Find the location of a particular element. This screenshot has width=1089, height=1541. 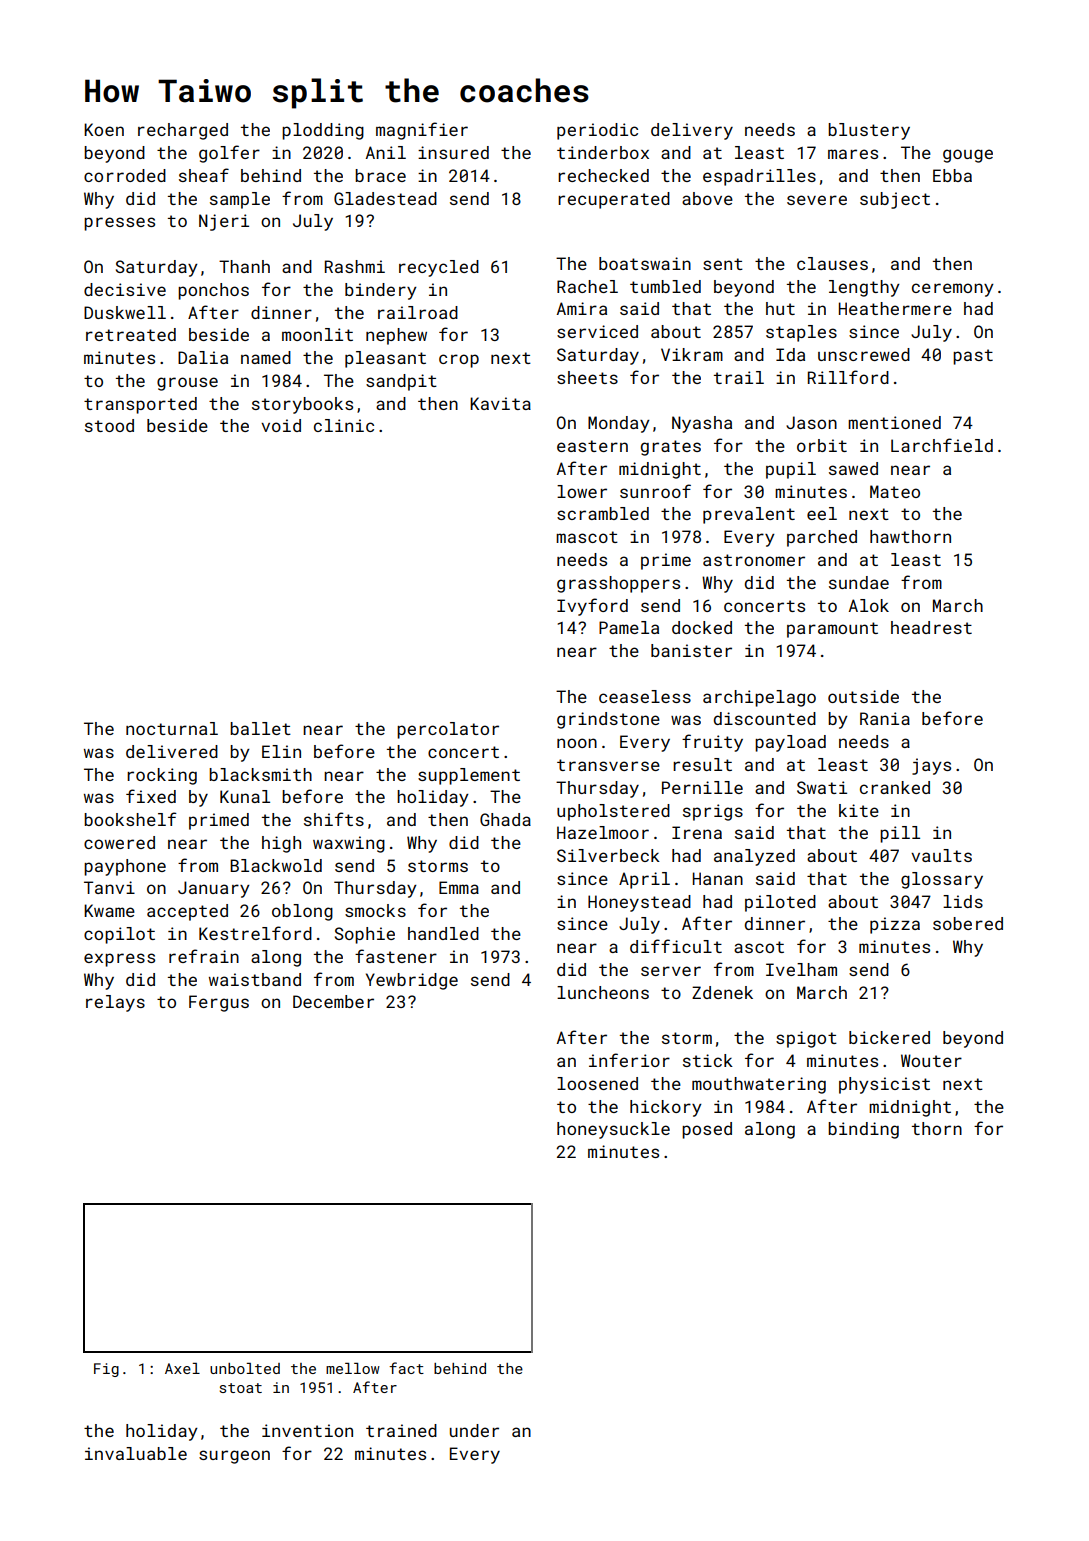

recharged is located at coordinates (183, 131).
